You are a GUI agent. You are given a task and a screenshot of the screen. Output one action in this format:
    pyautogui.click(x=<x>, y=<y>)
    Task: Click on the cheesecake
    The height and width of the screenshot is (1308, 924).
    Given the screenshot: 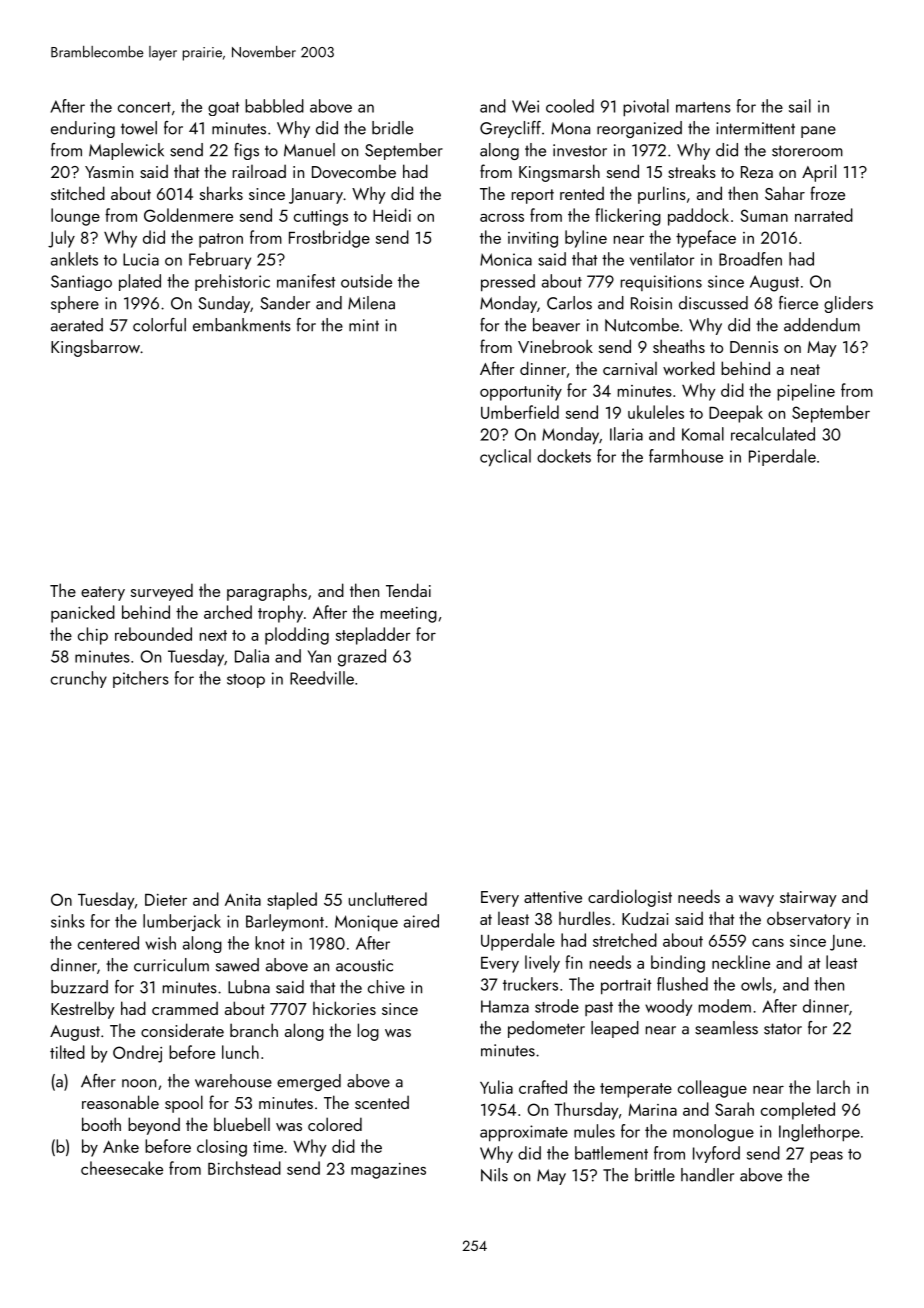 What is the action you would take?
    pyautogui.click(x=122, y=1168)
